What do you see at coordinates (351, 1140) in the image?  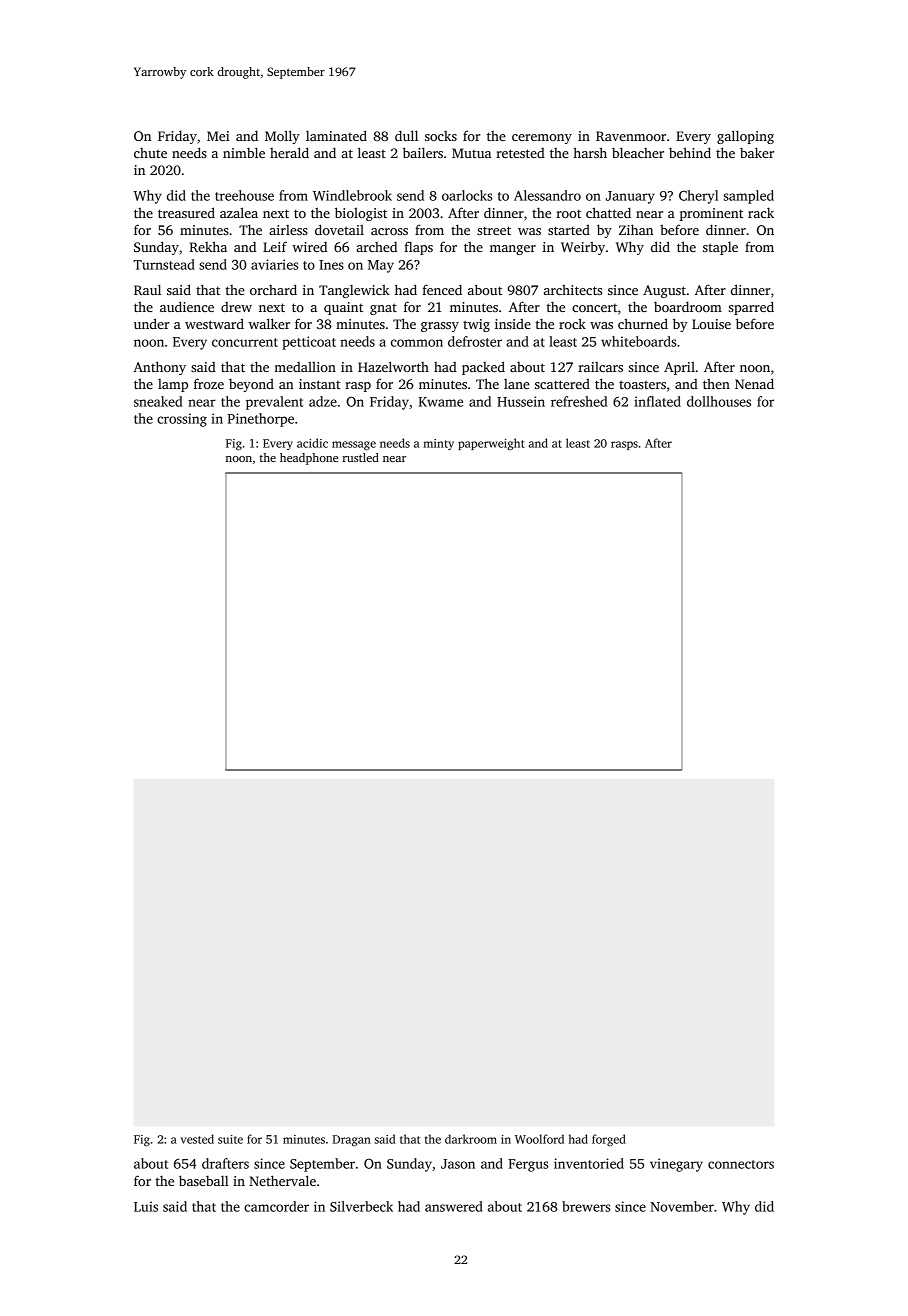 I see `Dragan` at bounding box center [351, 1140].
